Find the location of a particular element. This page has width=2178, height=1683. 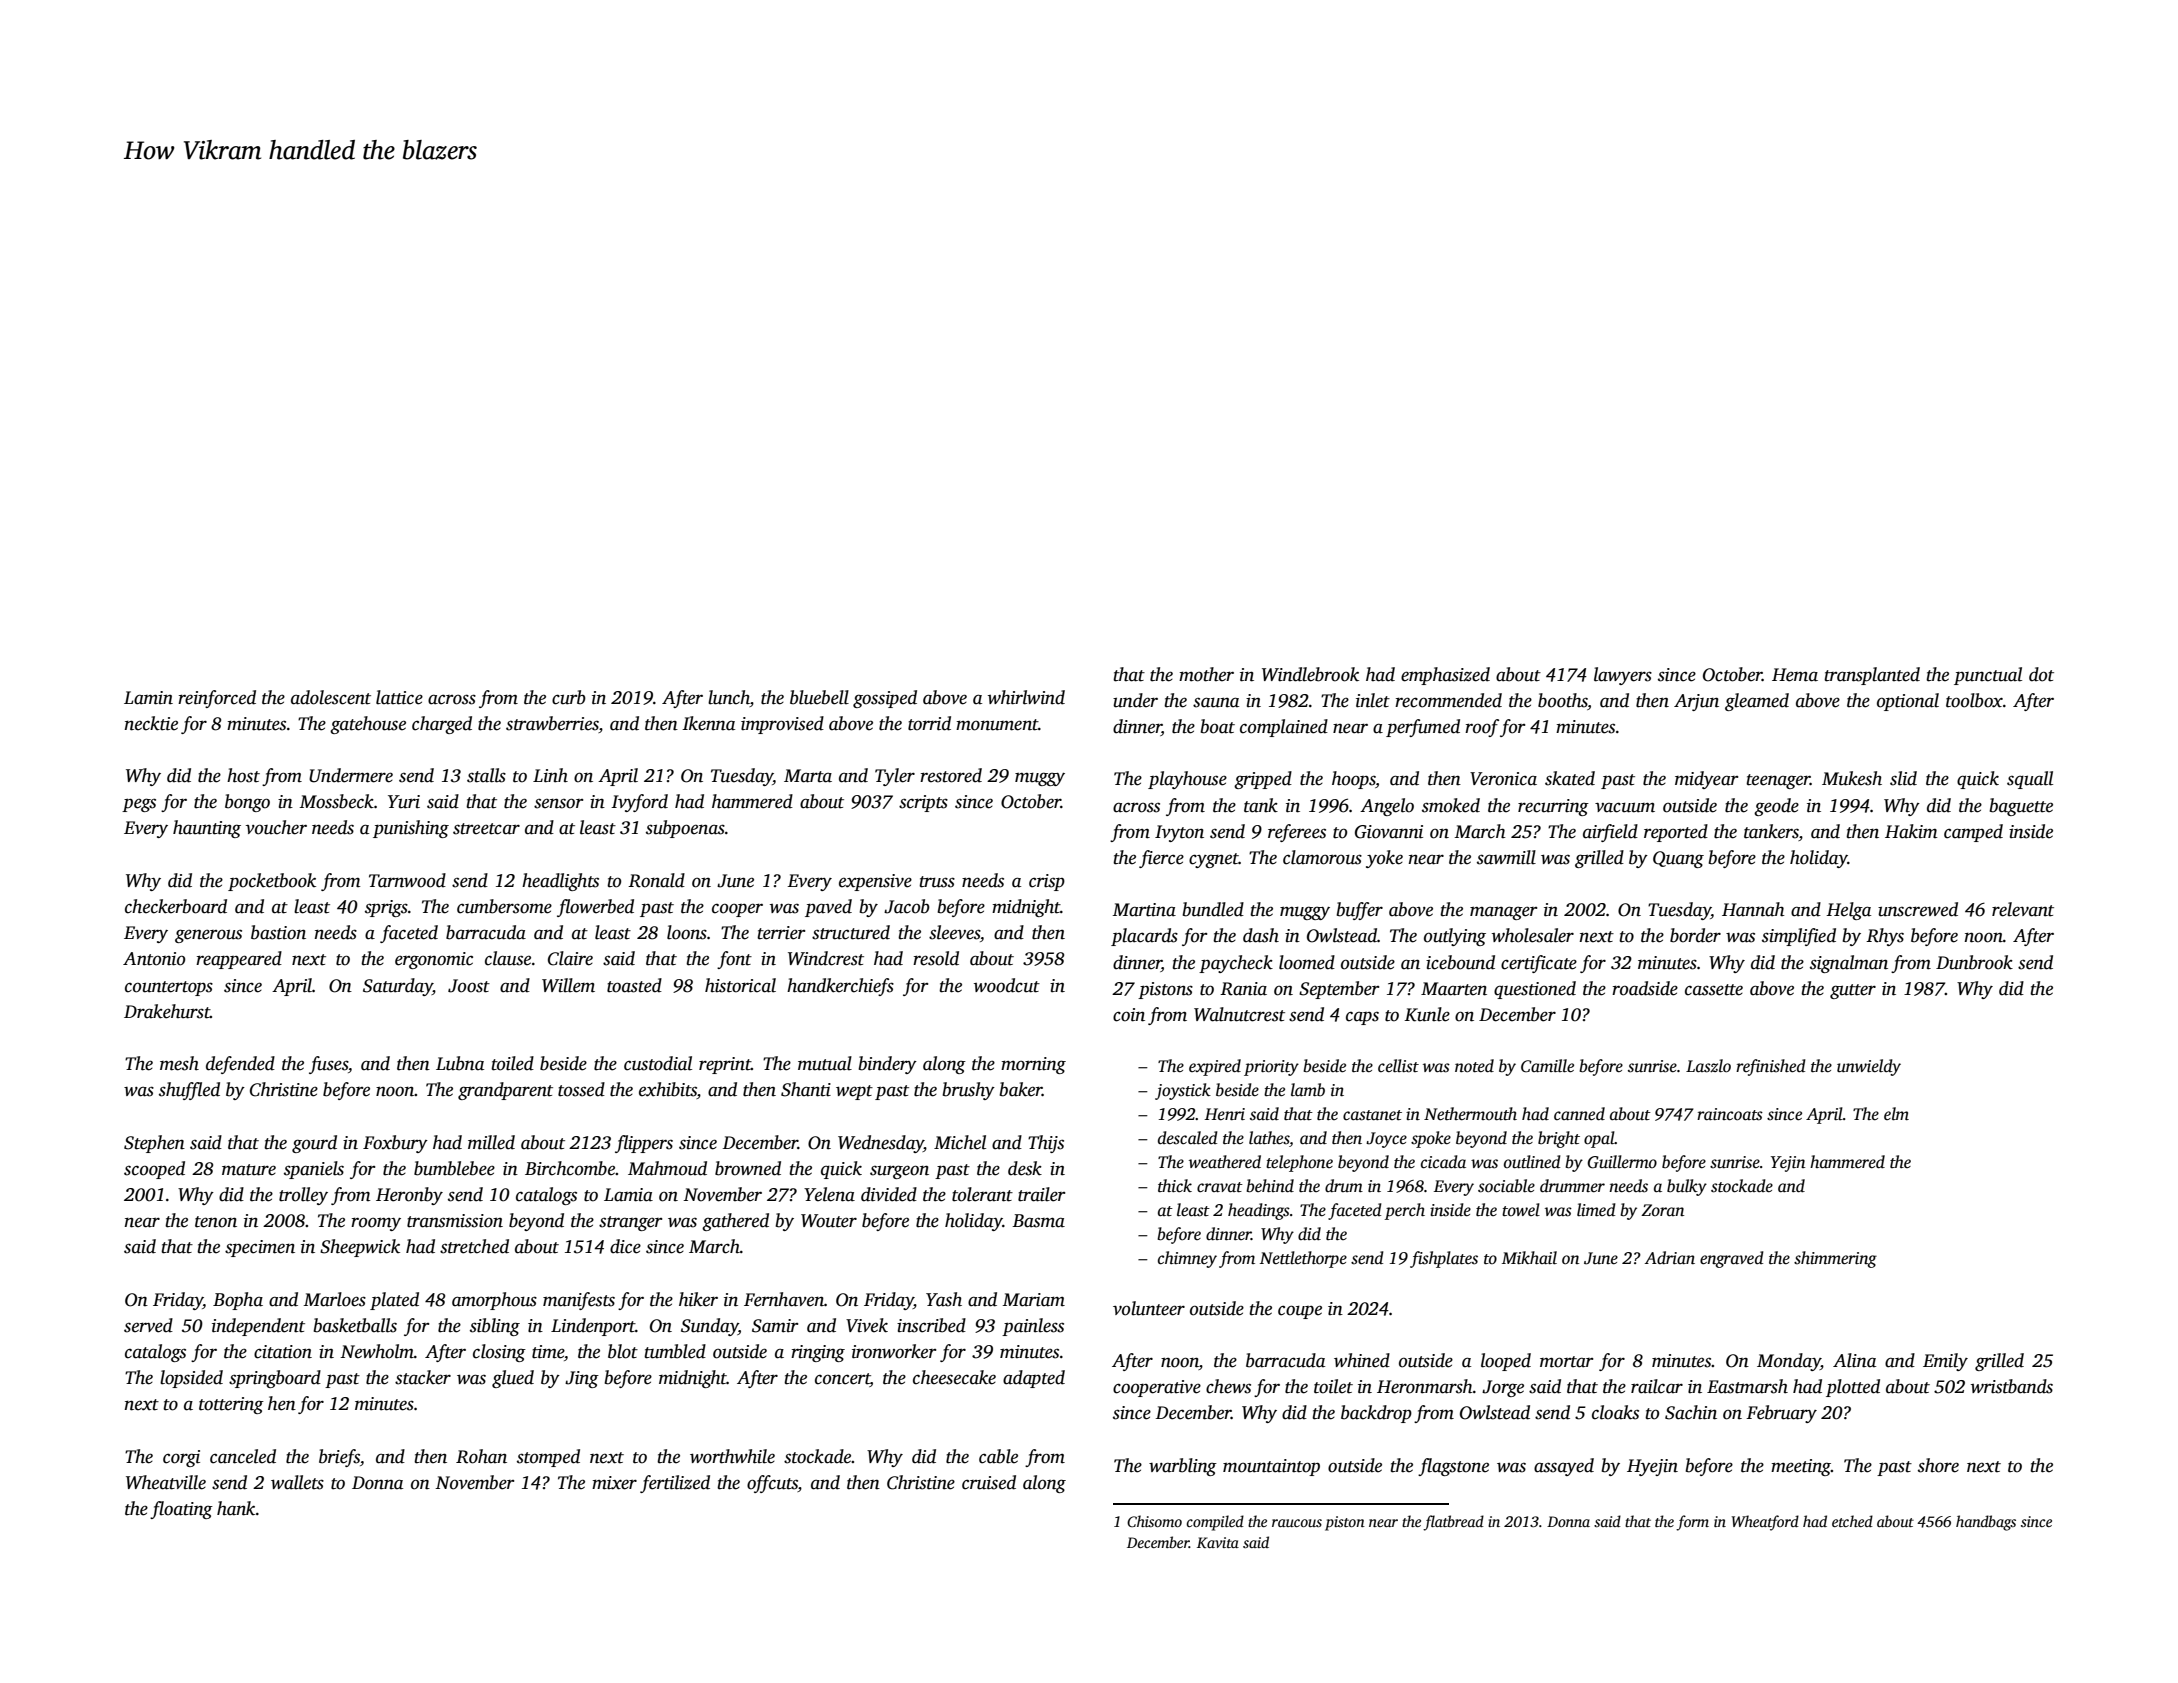

floating is located at coordinates (181, 1510).
